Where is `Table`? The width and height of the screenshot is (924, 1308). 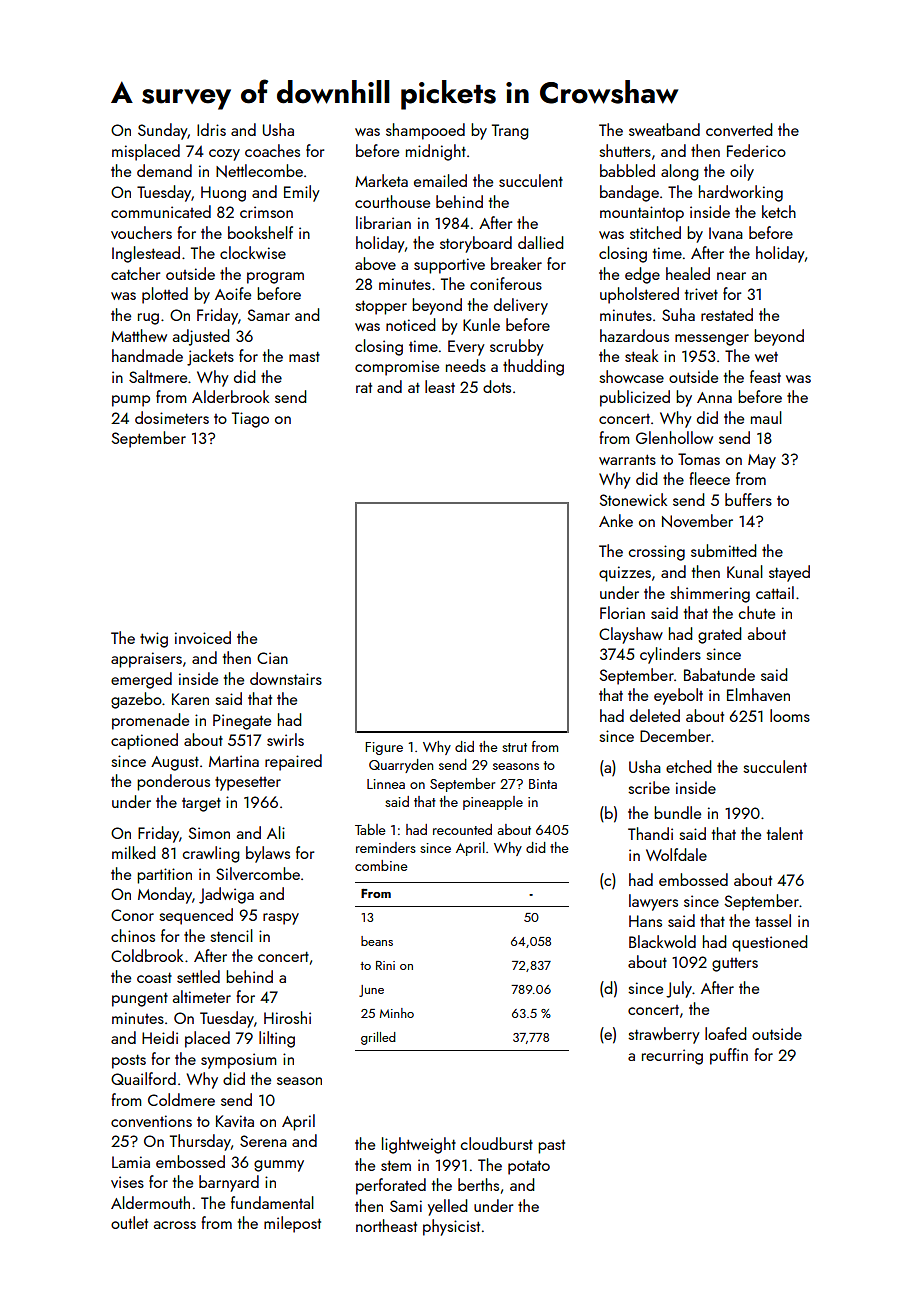
Table is located at coordinates (370, 829).
